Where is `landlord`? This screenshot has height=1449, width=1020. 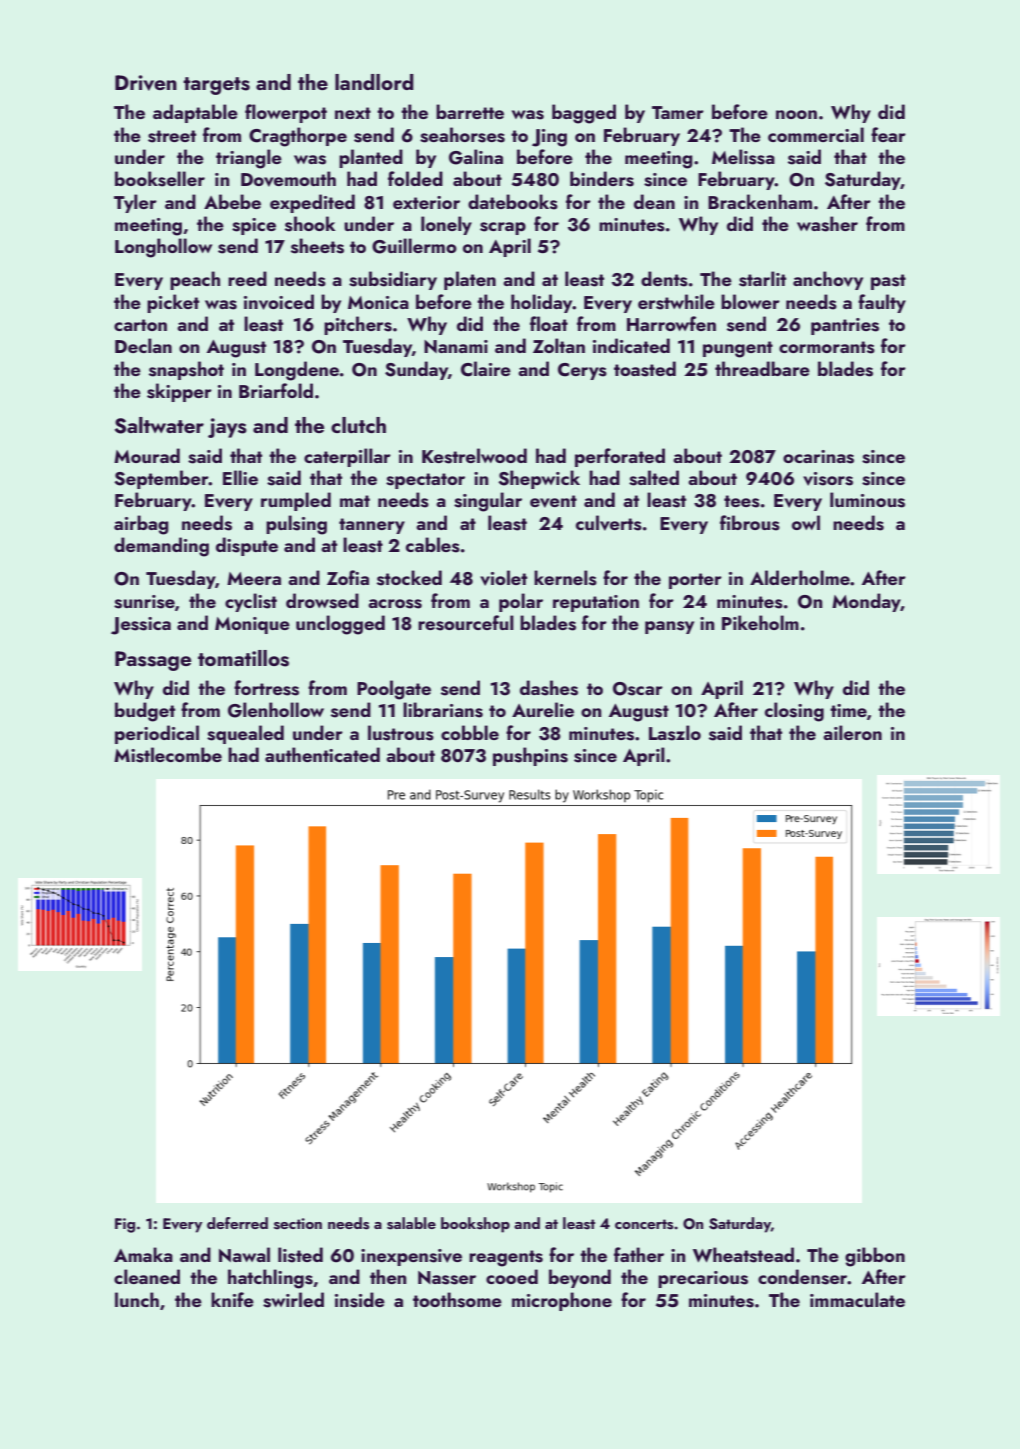 landlord is located at coordinates (374, 82).
